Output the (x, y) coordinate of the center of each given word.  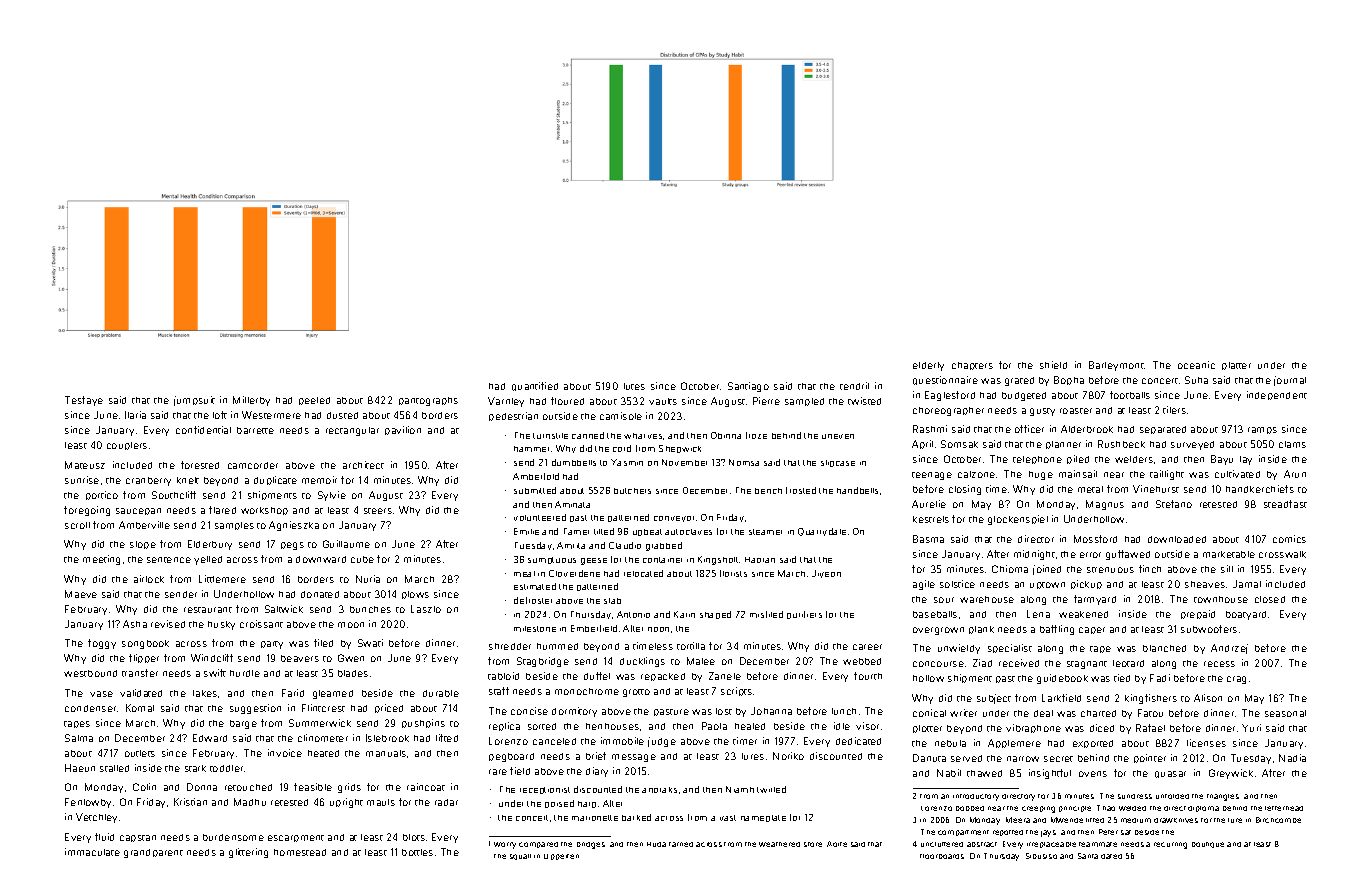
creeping (1038, 809)
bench (768, 491)
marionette (595, 818)
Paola (714, 726)
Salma (79, 738)
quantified (535, 386)
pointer (1150, 758)
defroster (533, 600)
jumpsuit (194, 401)
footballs (1130, 395)
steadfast (1285, 504)
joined (1047, 570)
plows (415, 595)
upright (346, 803)
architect (363, 465)
